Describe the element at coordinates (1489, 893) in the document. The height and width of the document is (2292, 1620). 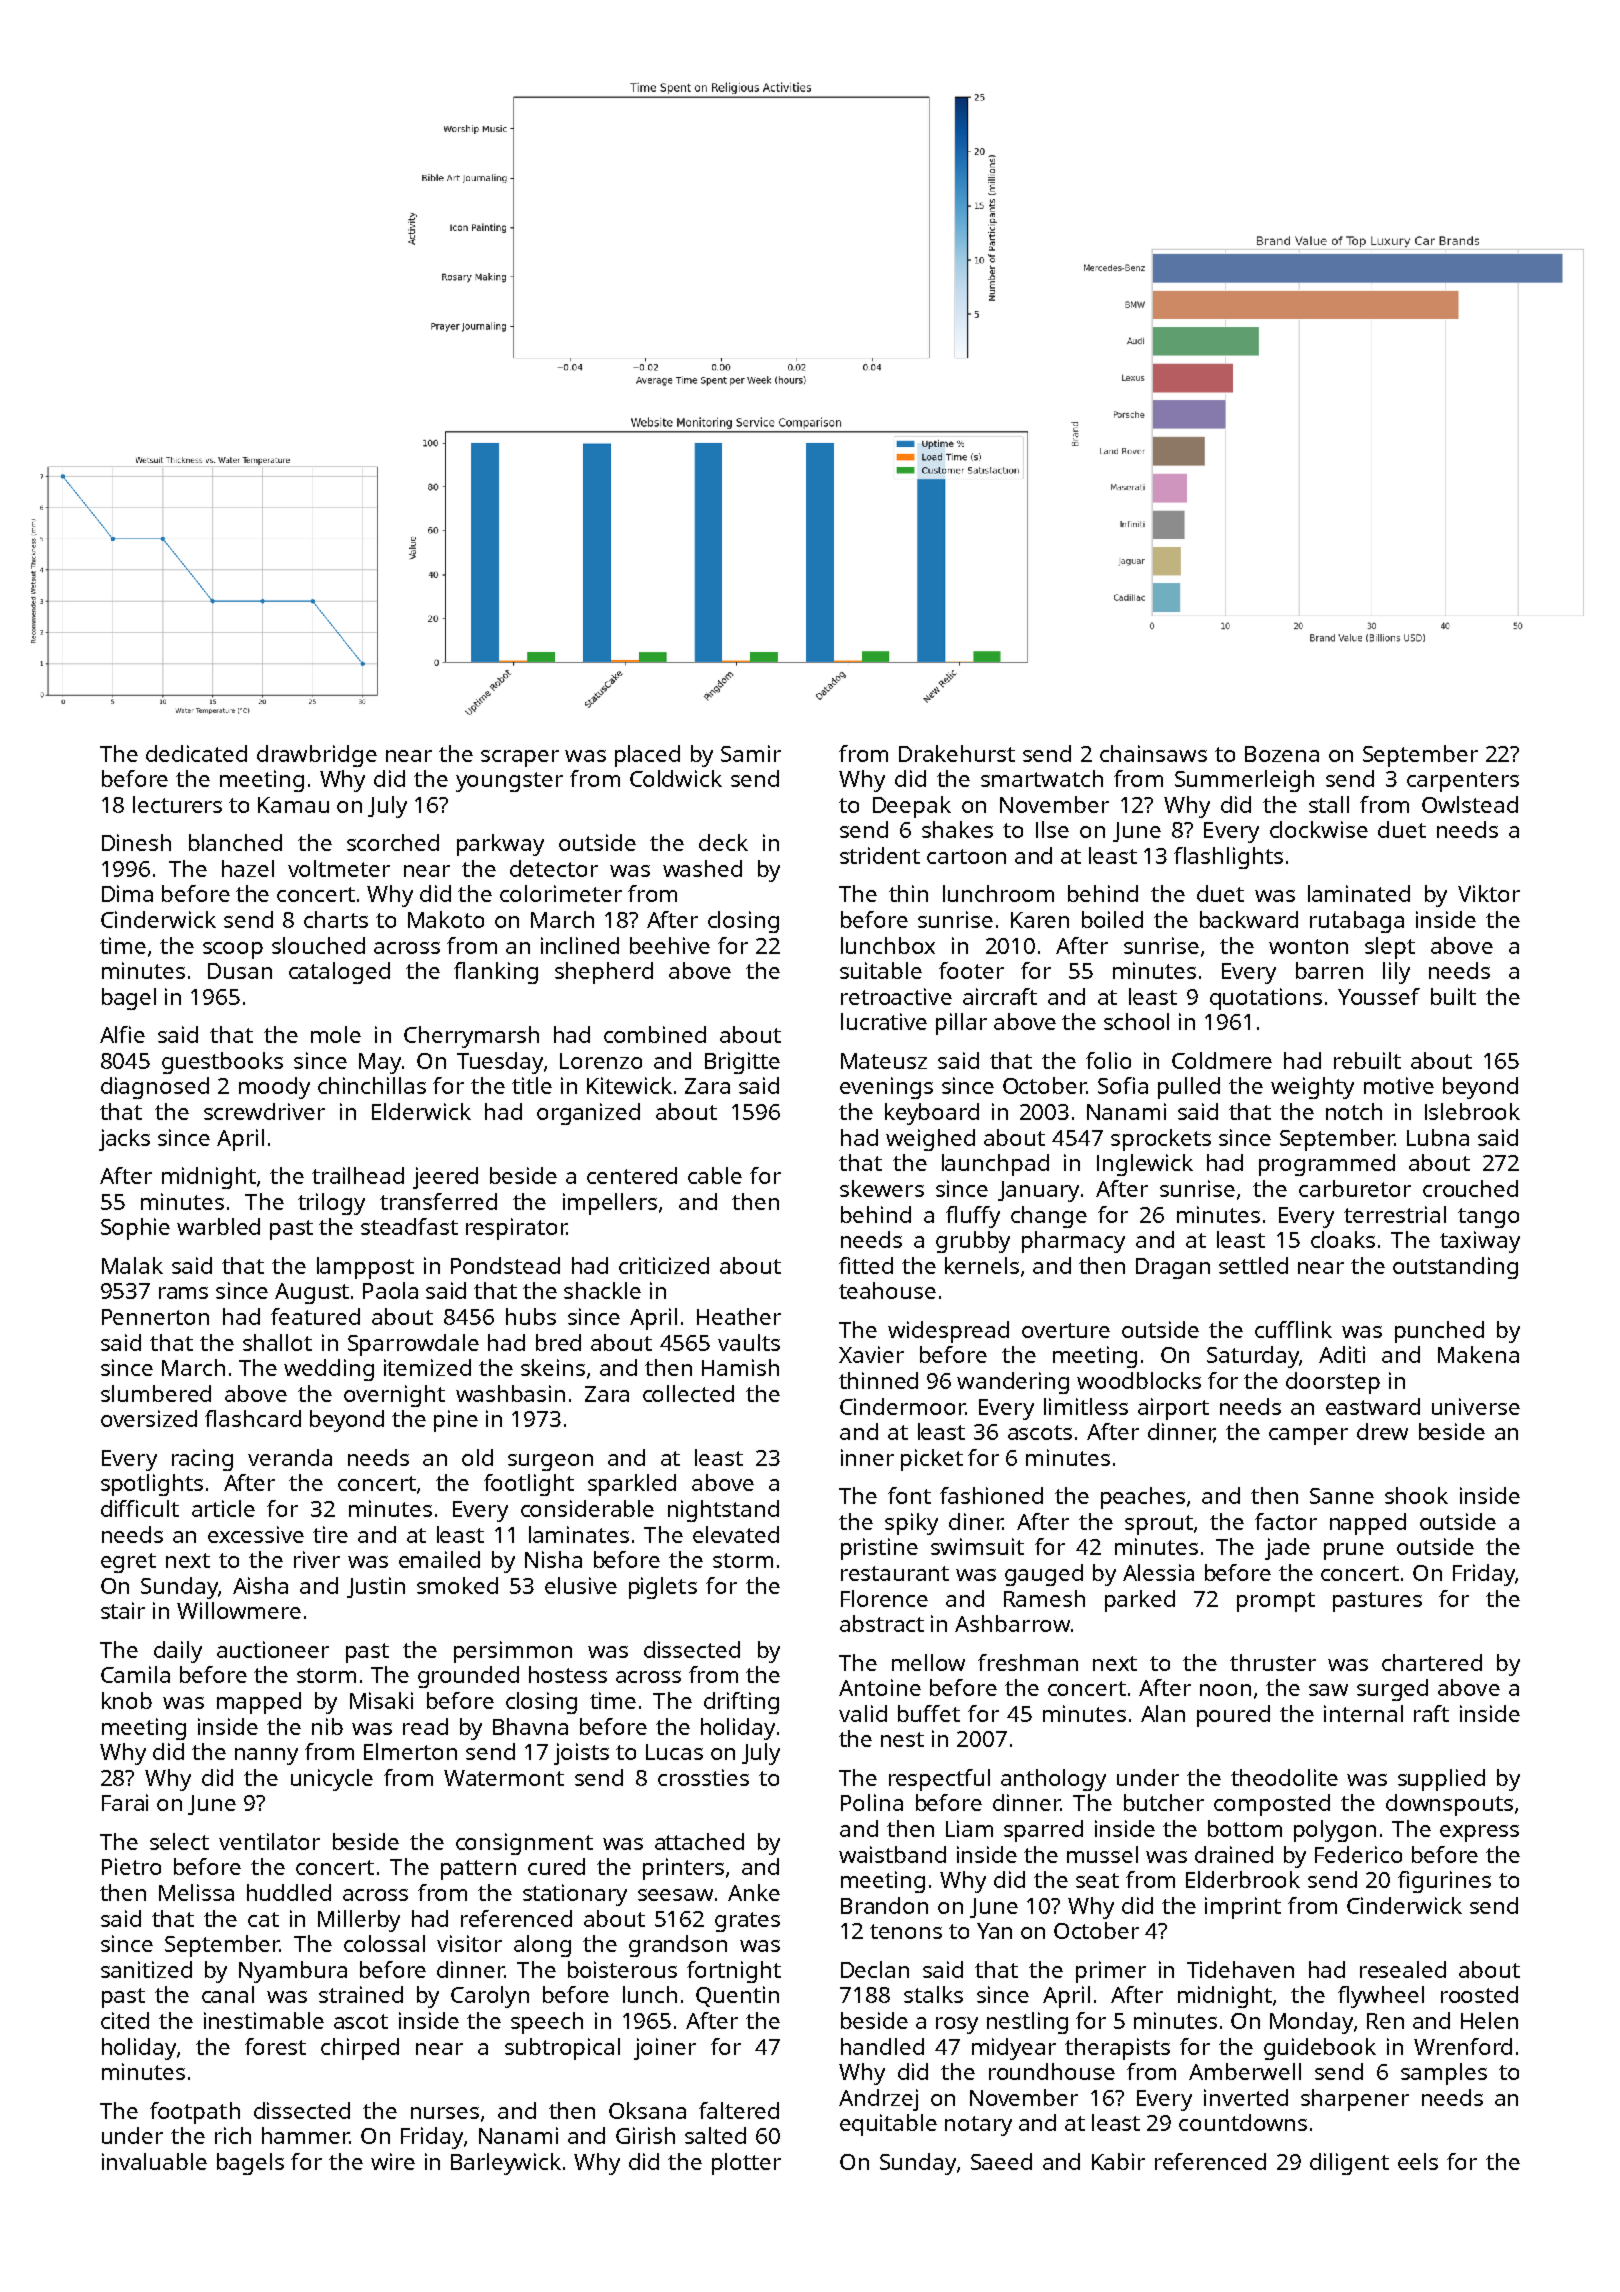
I see `Viktor` at that location.
